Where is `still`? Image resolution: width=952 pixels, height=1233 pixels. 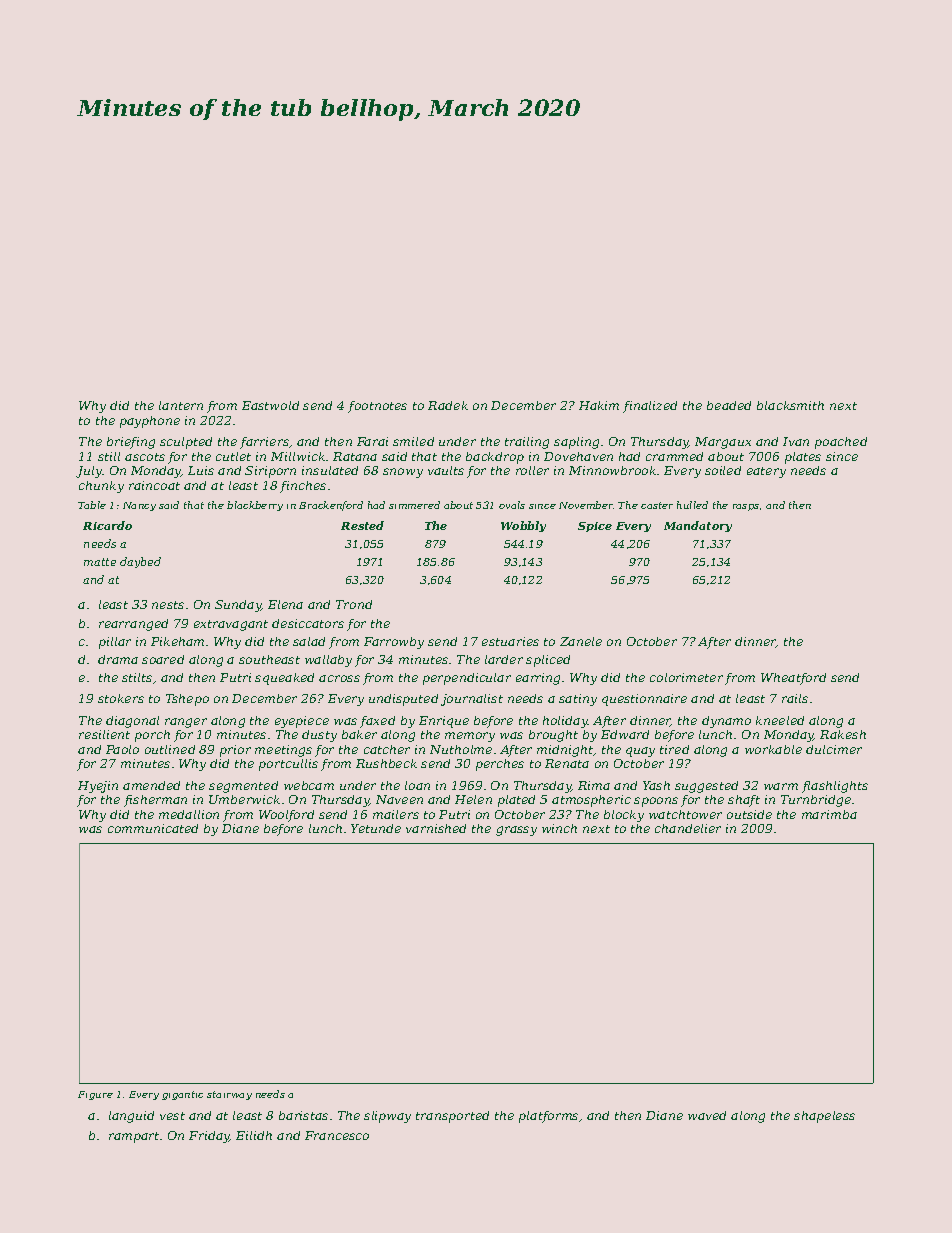
still is located at coordinates (109, 456).
